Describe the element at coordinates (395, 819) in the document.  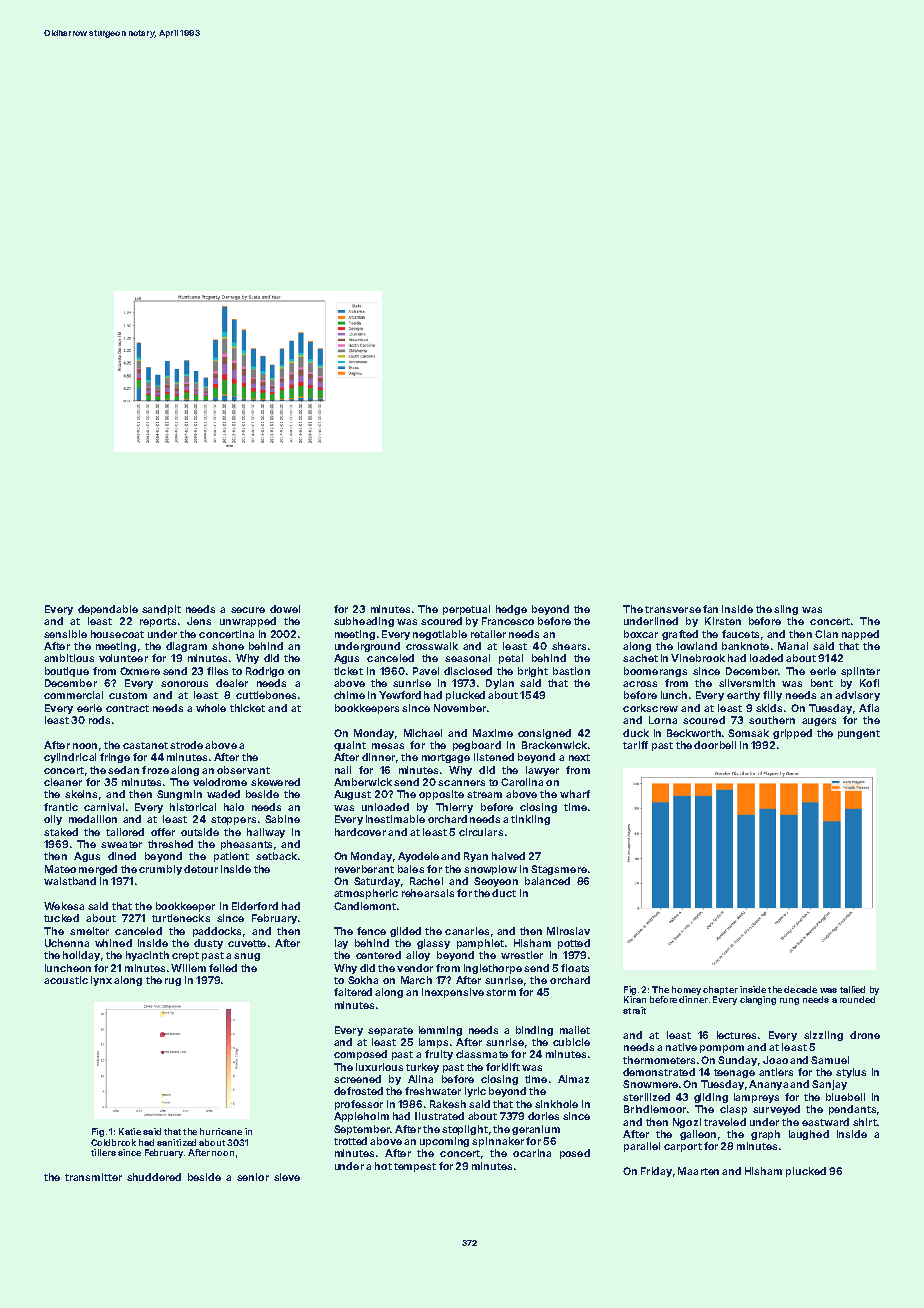
I see `inestimable` at that location.
